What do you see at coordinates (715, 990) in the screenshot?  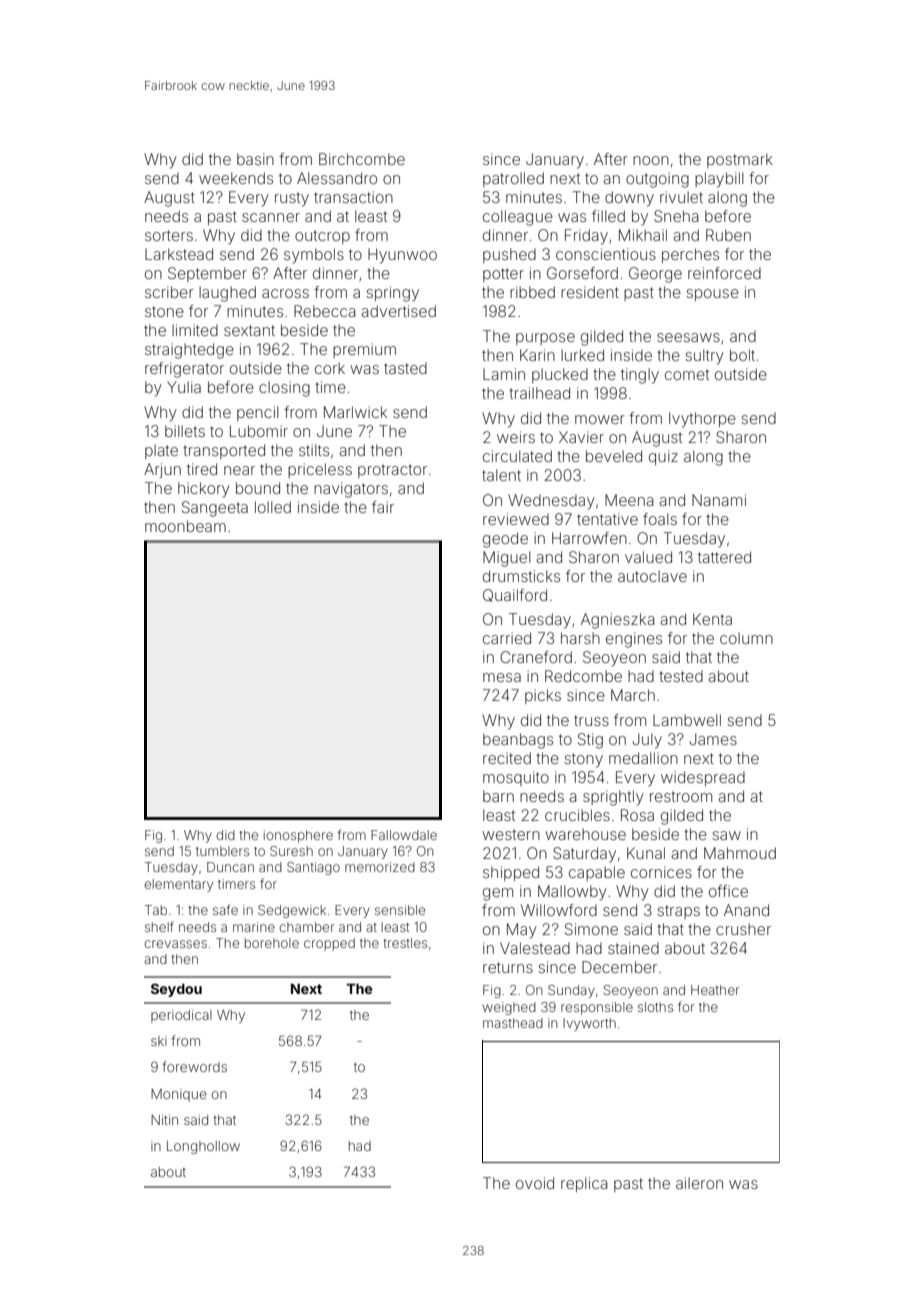 I see `Heather` at bounding box center [715, 990].
